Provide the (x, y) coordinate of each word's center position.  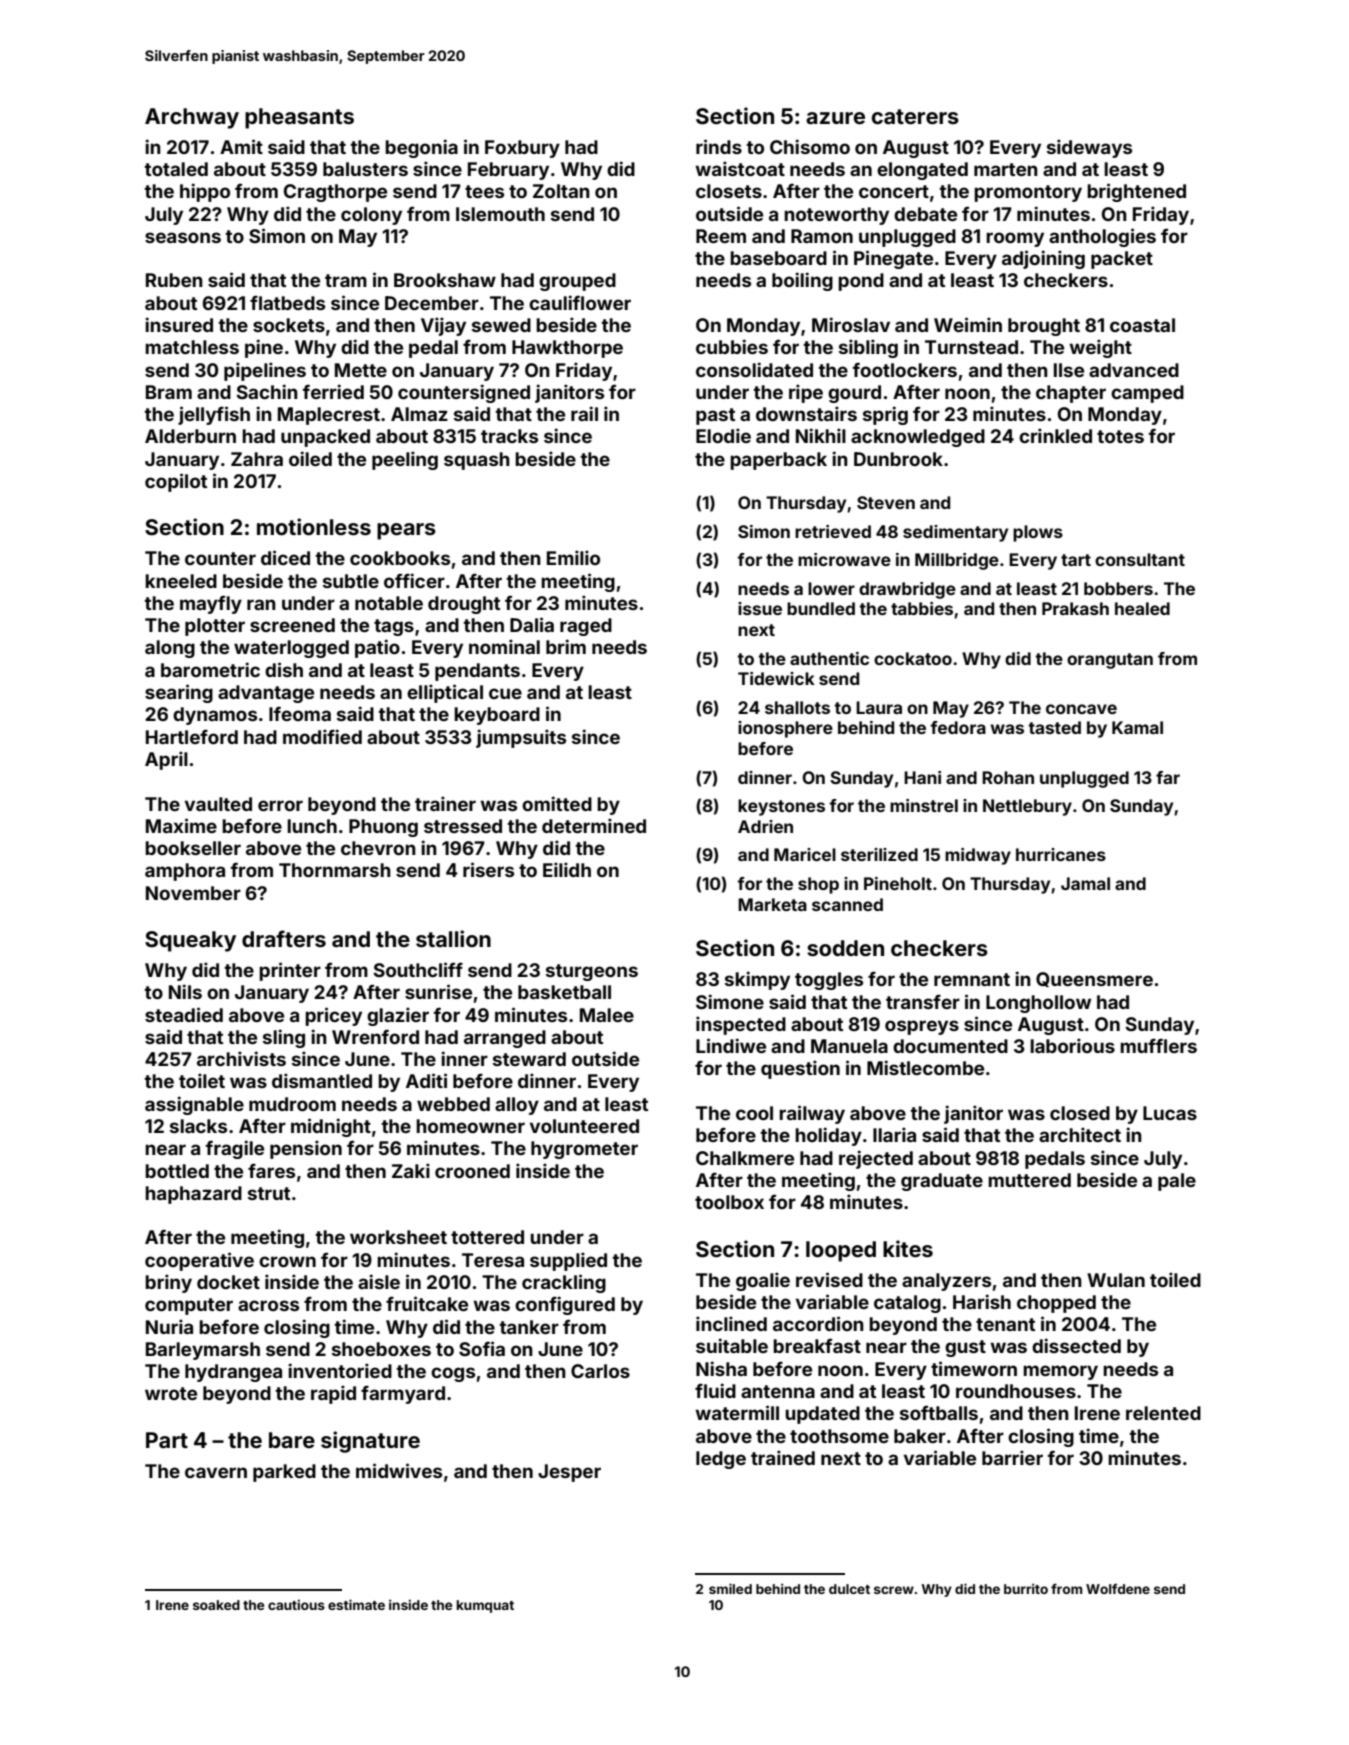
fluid (715, 1390)
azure (835, 118)
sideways (1089, 148)
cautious (296, 1605)
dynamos (215, 716)
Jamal (1085, 883)
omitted (557, 803)
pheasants (299, 118)
